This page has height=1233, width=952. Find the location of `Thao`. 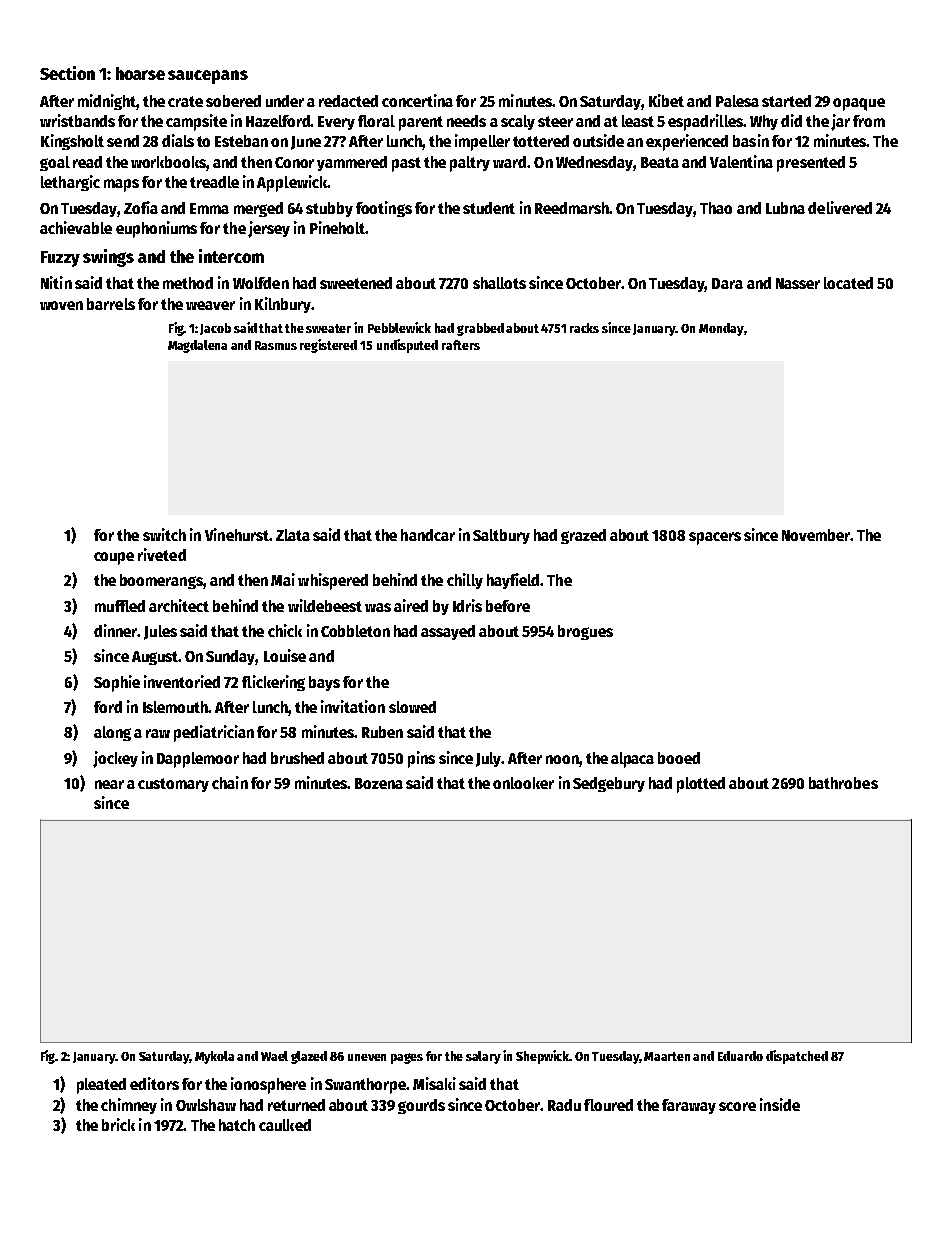

Thao is located at coordinates (716, 208).
